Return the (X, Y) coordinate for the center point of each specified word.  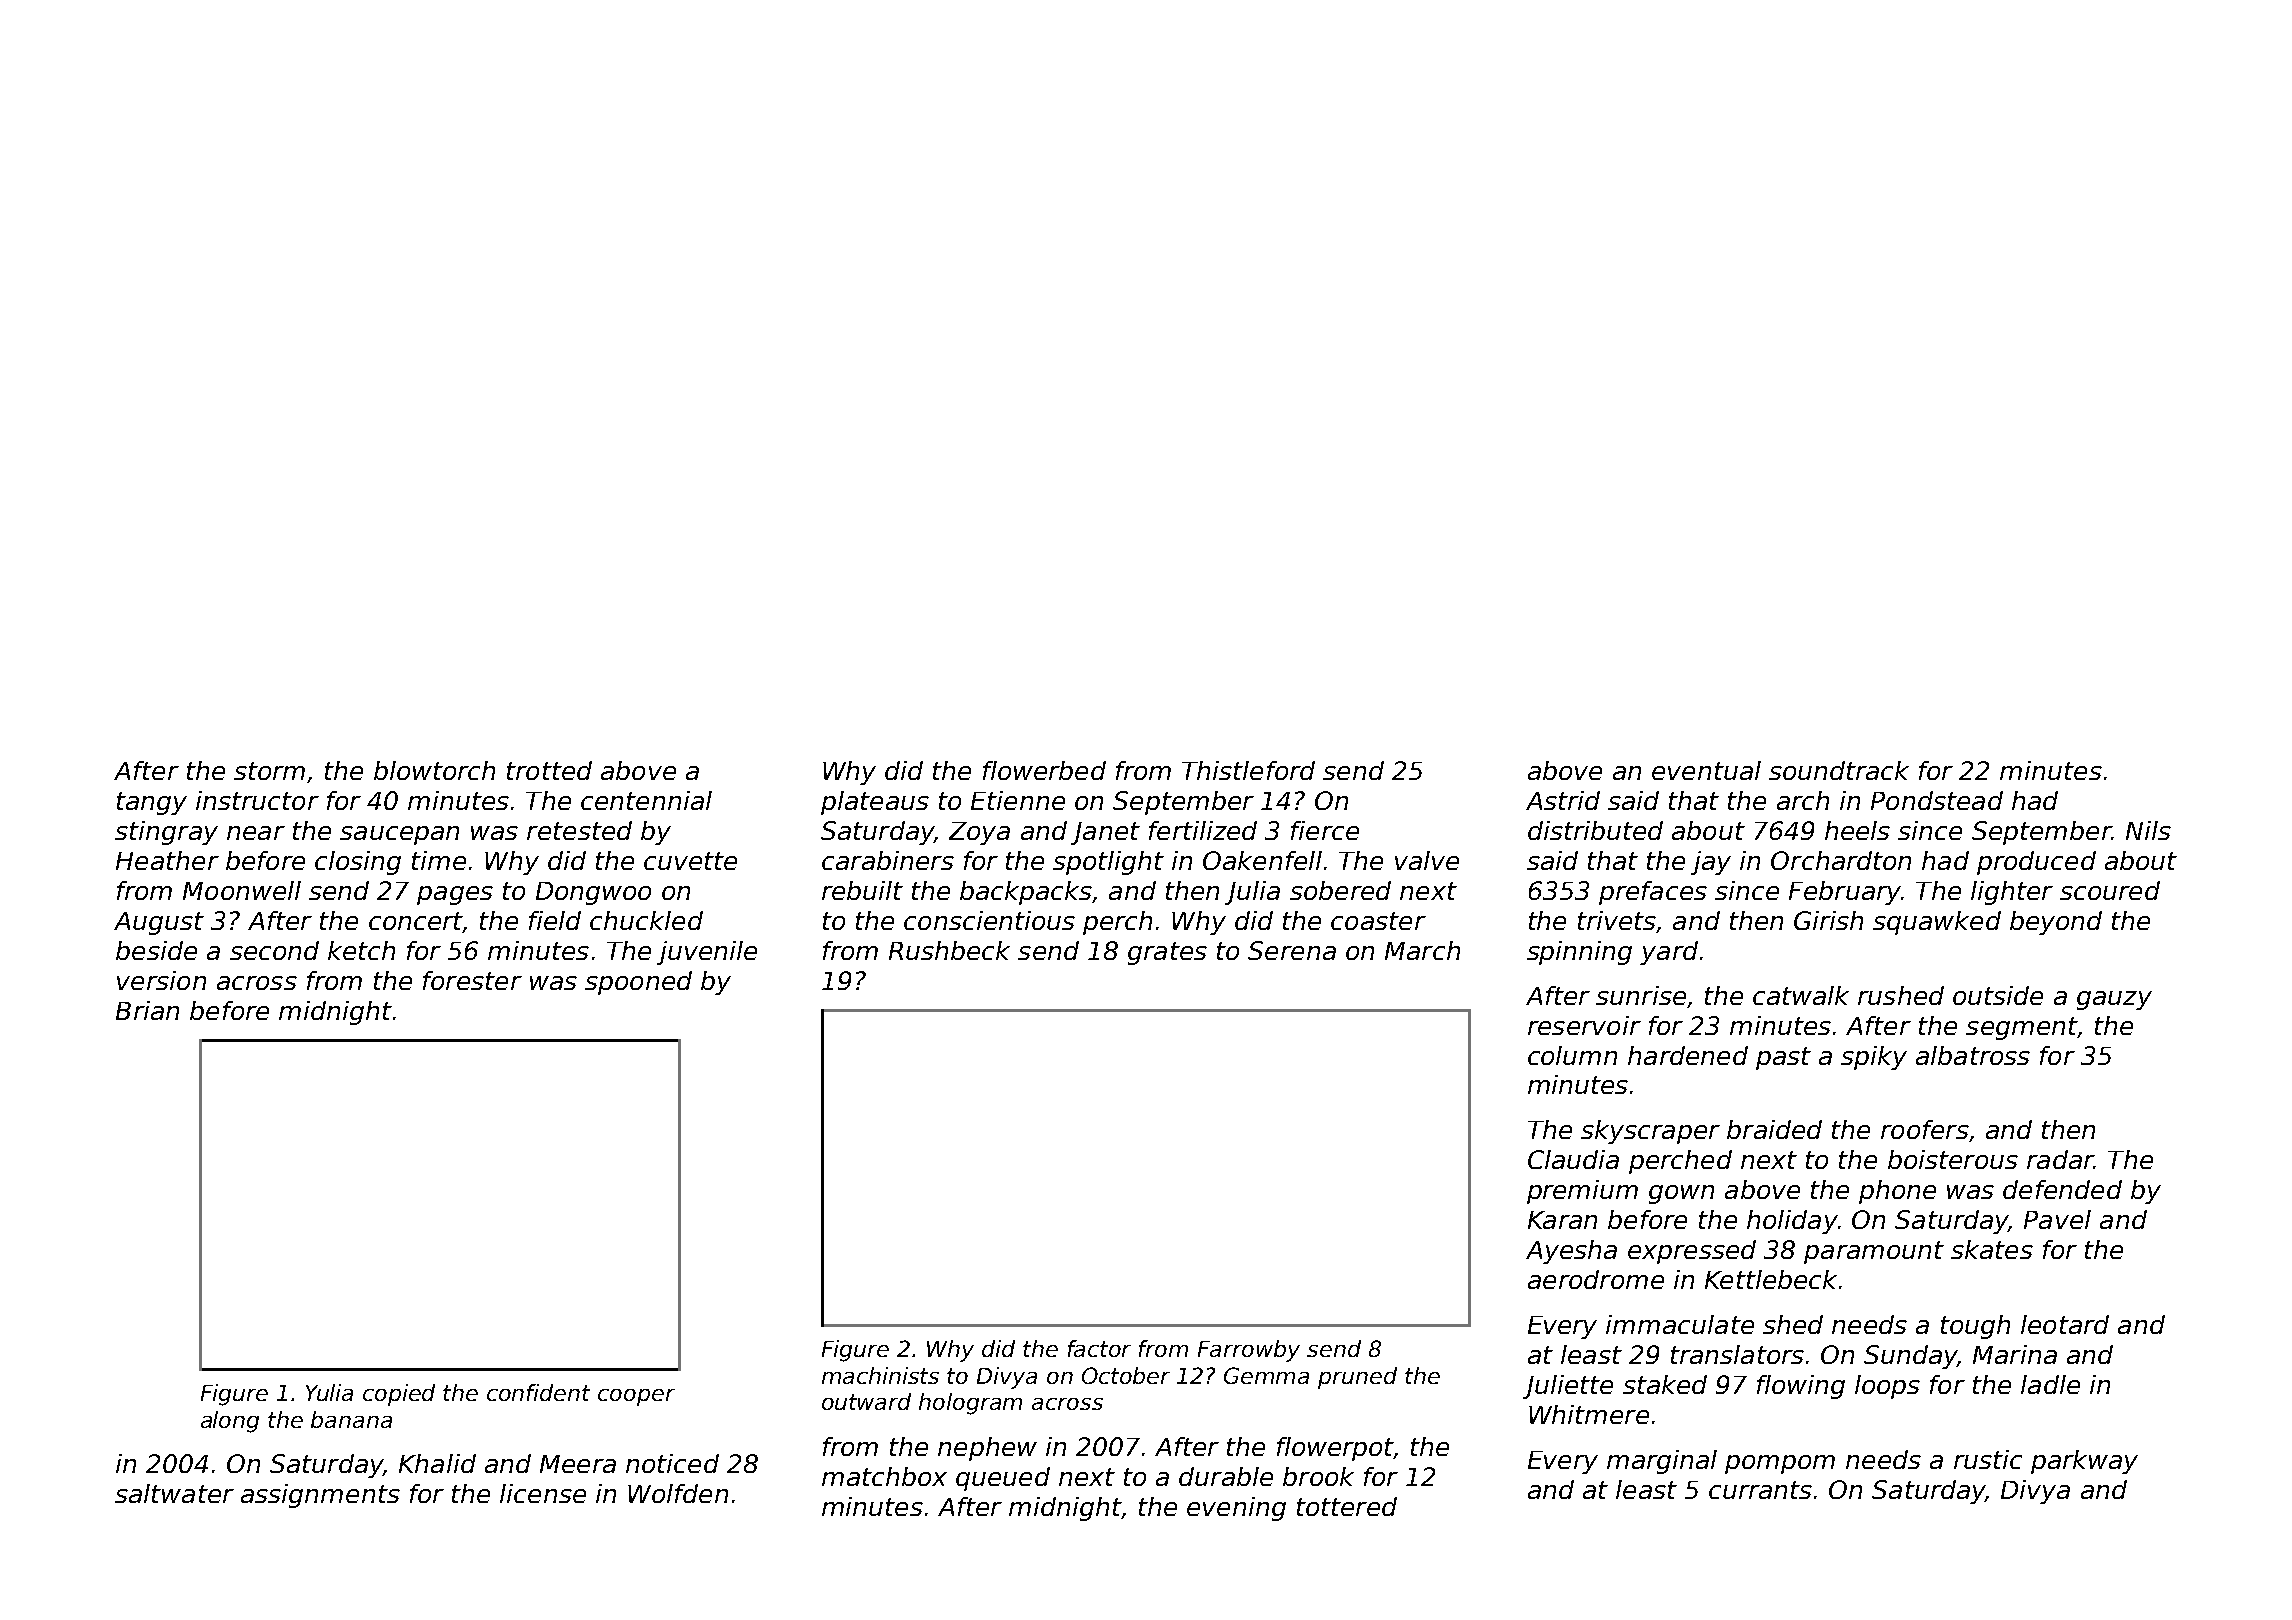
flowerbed (1044, 770)
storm (269, 771)
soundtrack (1839, 770)
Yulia (329, 1392)
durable (1226, 1476)
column (1572, 1055)
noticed (672, 1463)
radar (2060, 1159)
